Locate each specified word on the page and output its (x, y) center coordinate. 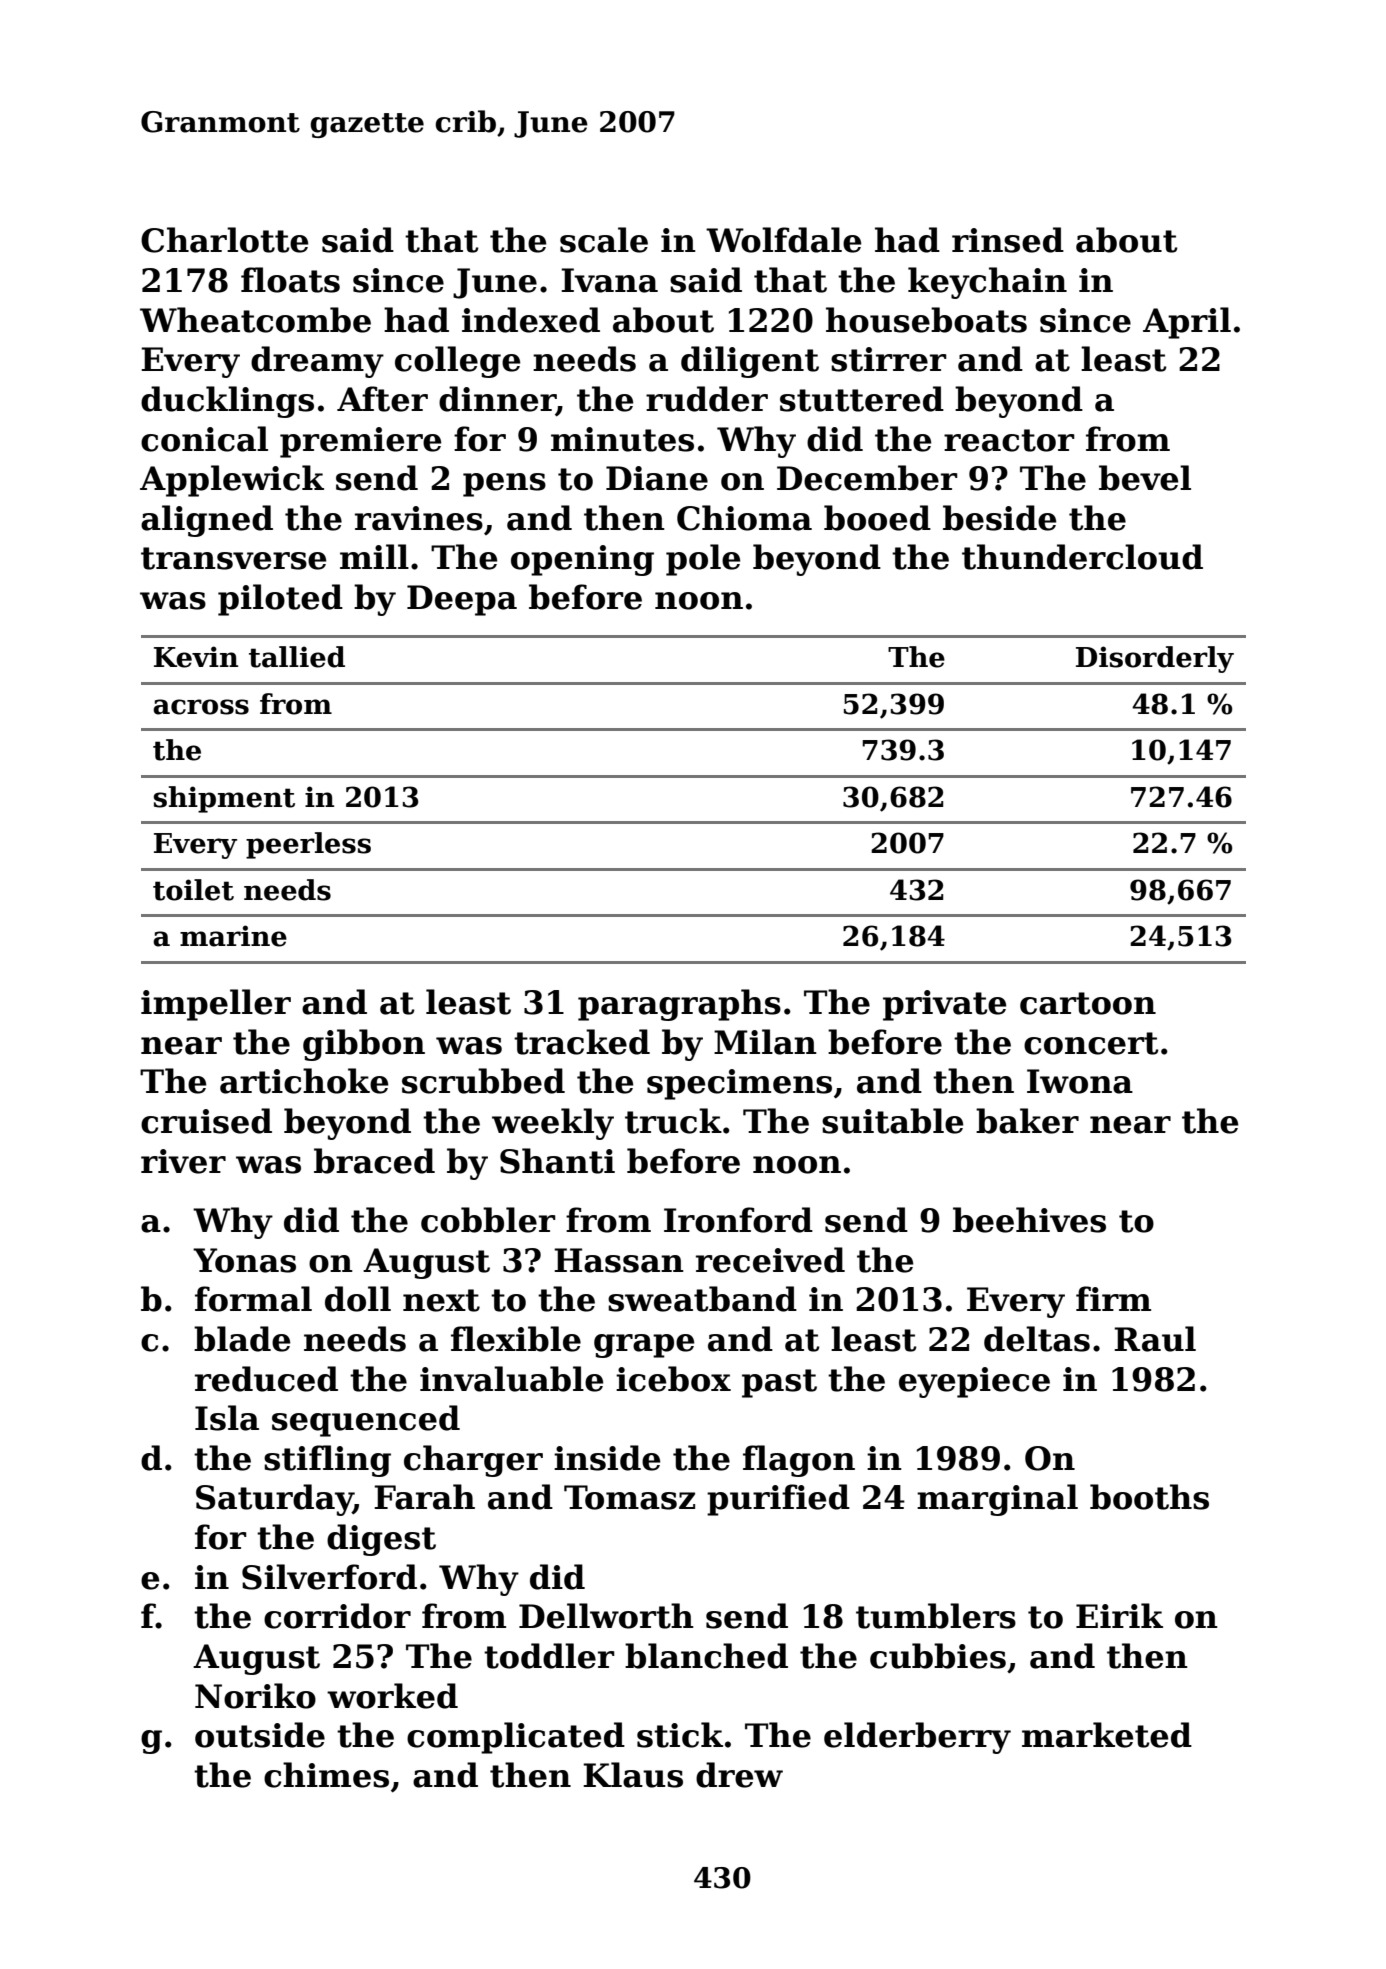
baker (1027, 1121)
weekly (553, 1124)
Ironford (738, 1220)
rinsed (1008, 240)
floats (290, 280)
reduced (266, 1379)
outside (260, 1735)
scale (604, 240)
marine (233, 936)
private (944, 1005)
